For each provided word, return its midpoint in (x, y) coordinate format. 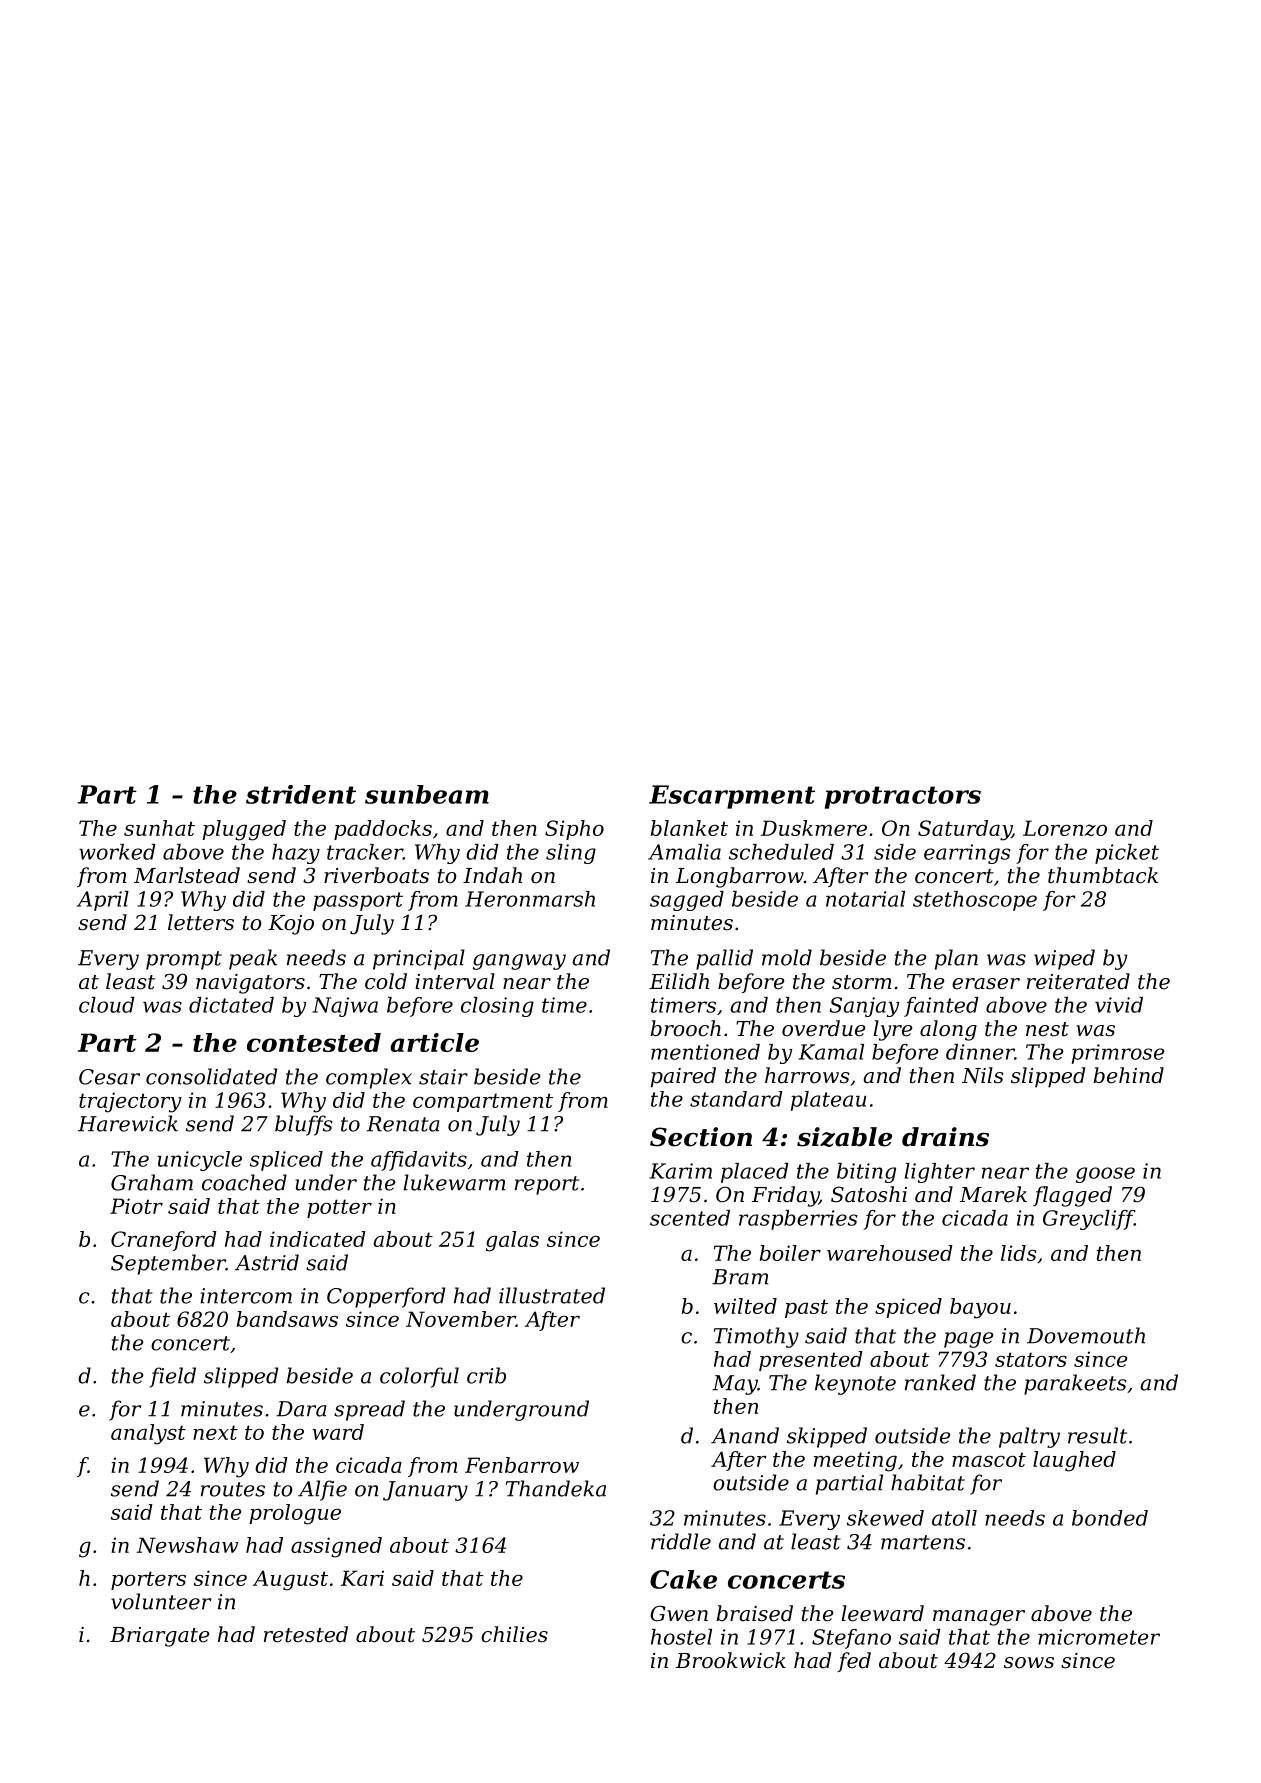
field (173, 1377)
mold (787, 957)
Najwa (345, 1007)
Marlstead (187, 875)
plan (956, 959)
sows (1029, 1663)
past (806, 1308)
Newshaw (187, 1545)
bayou (980, 1308)
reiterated (1078, 981)
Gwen (679, 1613)
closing (497, 1007)
